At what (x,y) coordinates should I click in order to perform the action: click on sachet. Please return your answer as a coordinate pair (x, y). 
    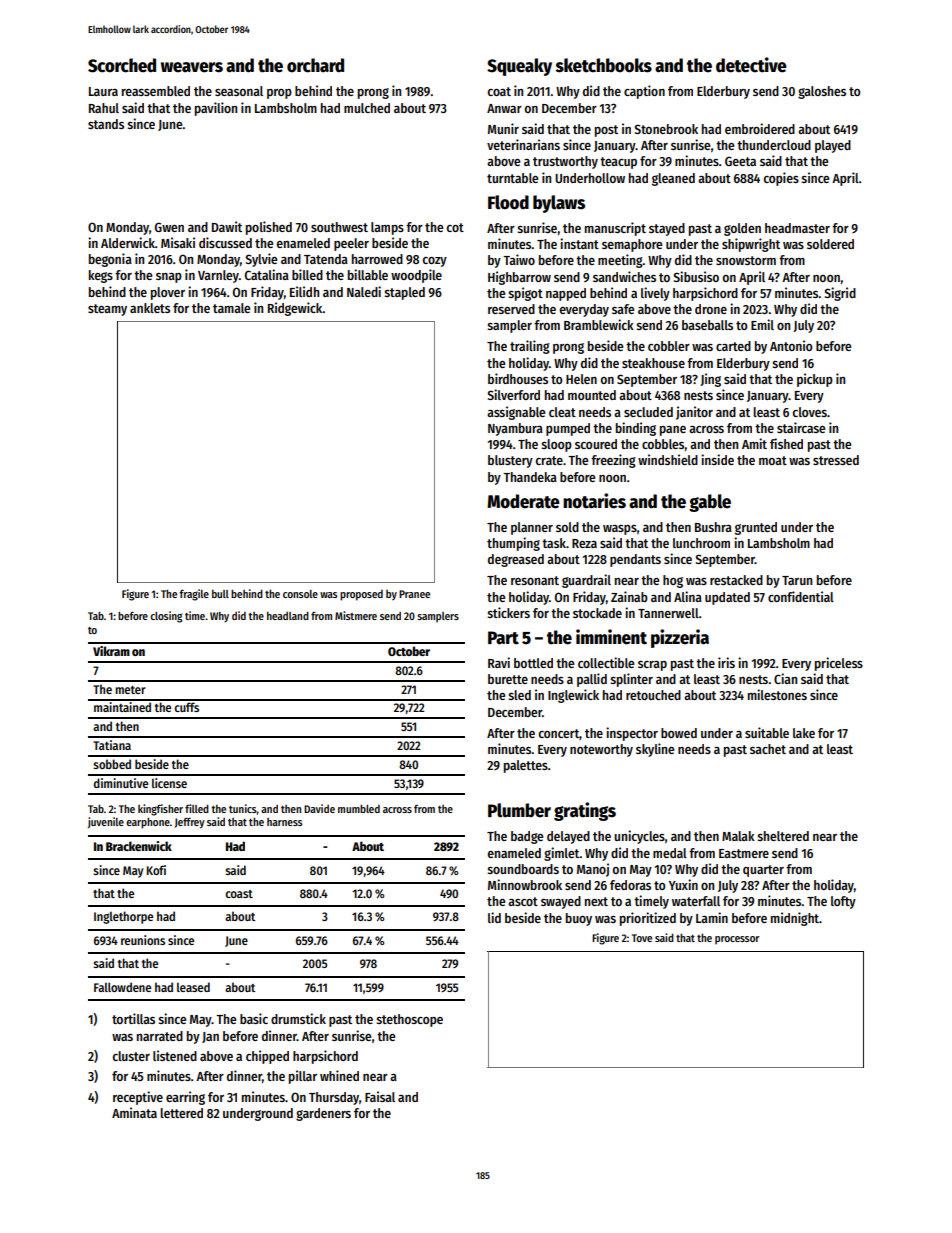
    Looking at the image, I should click on (768, 749).
